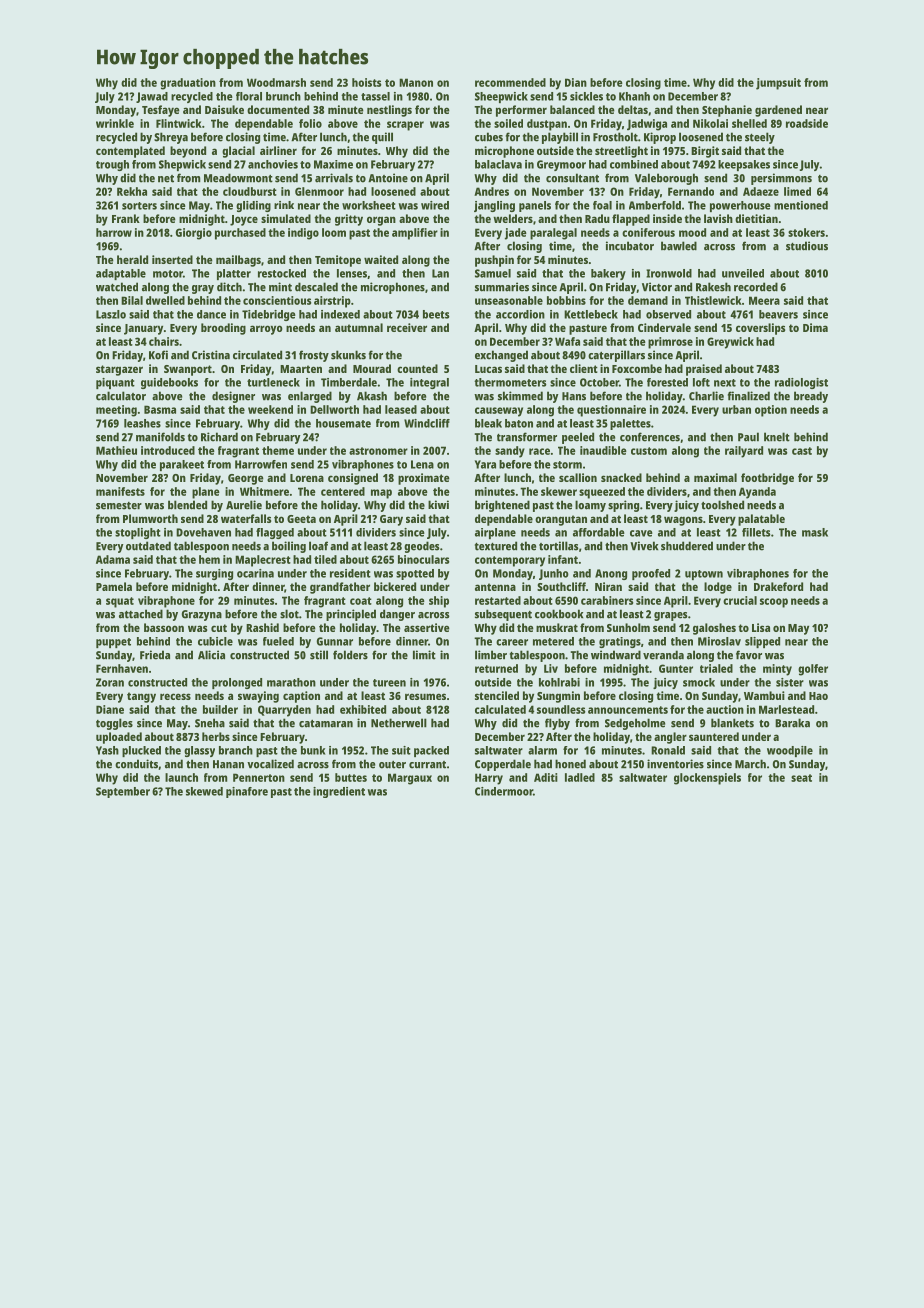 The image size is (924, 1308). Describe the element at coordinates (435, 205) in the screenshot. I see `wired` at that location.
